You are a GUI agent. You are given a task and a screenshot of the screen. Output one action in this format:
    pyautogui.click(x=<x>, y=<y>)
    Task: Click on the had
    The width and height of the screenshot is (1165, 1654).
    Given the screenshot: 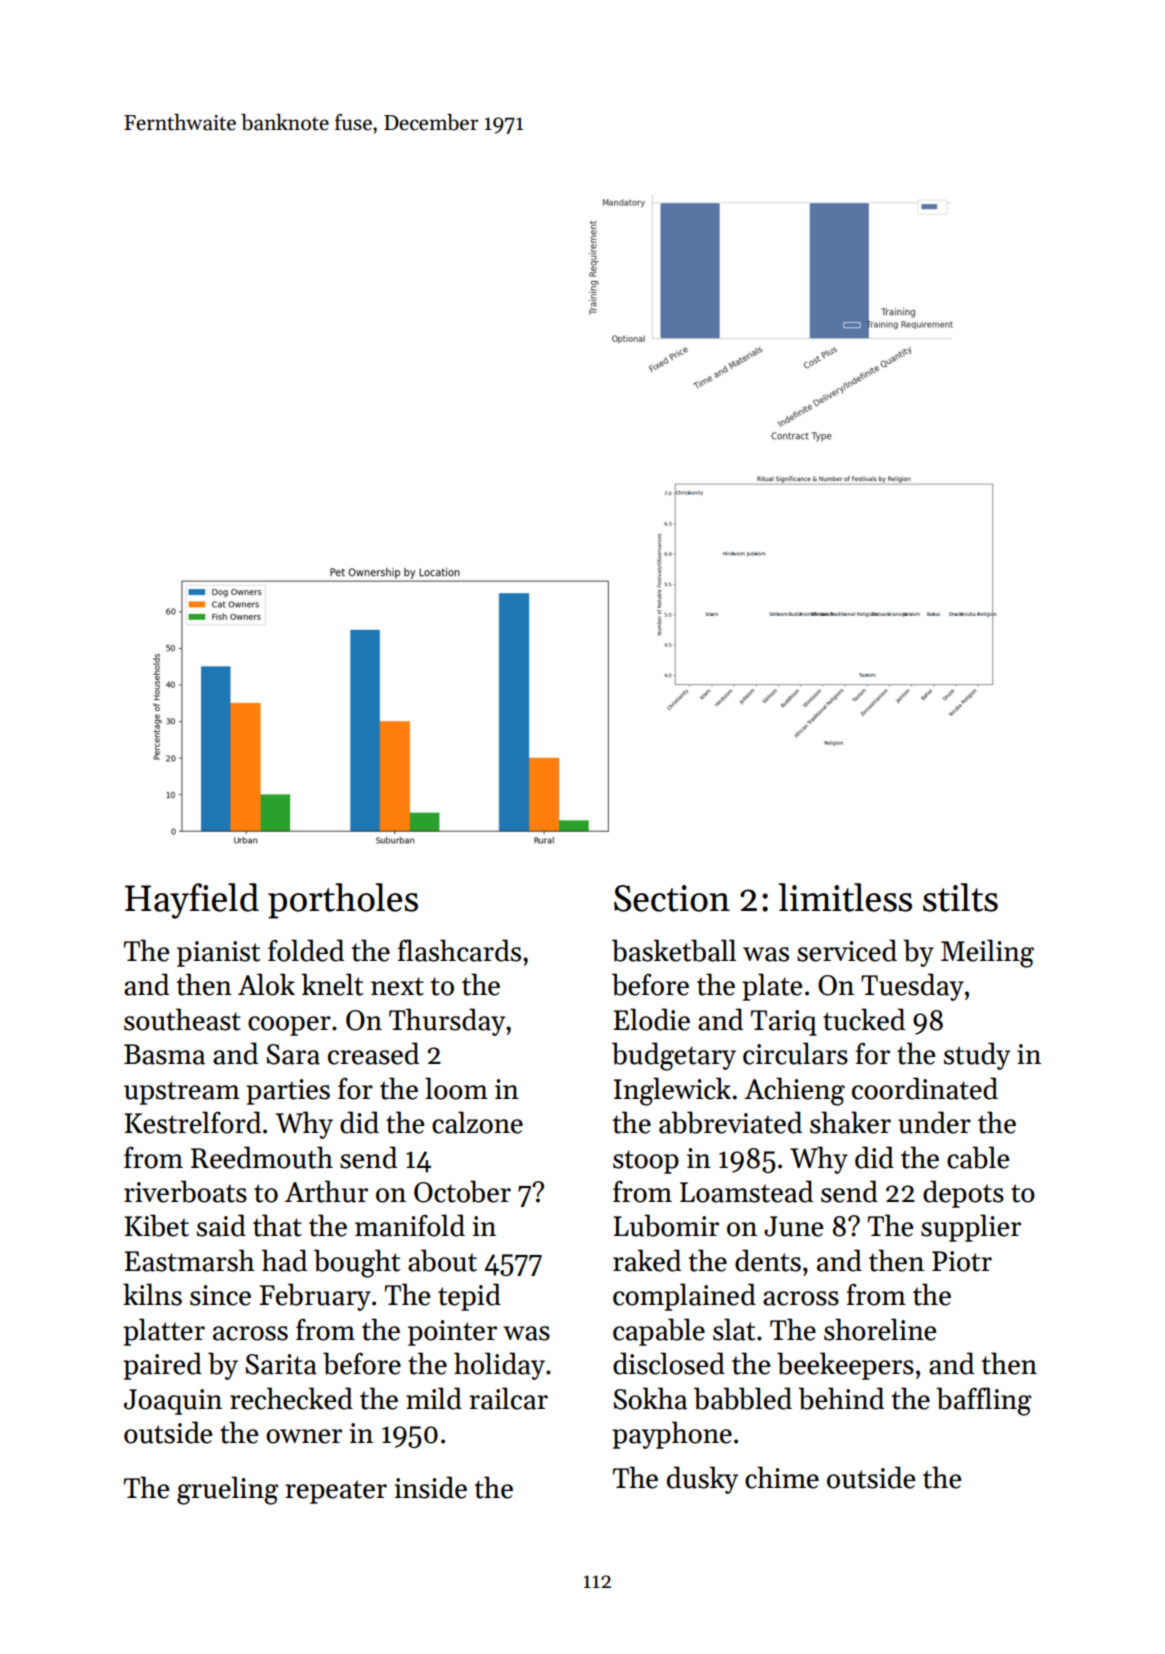 What is the action you would take?
    pyautogui.click(x=284, y=1260)
